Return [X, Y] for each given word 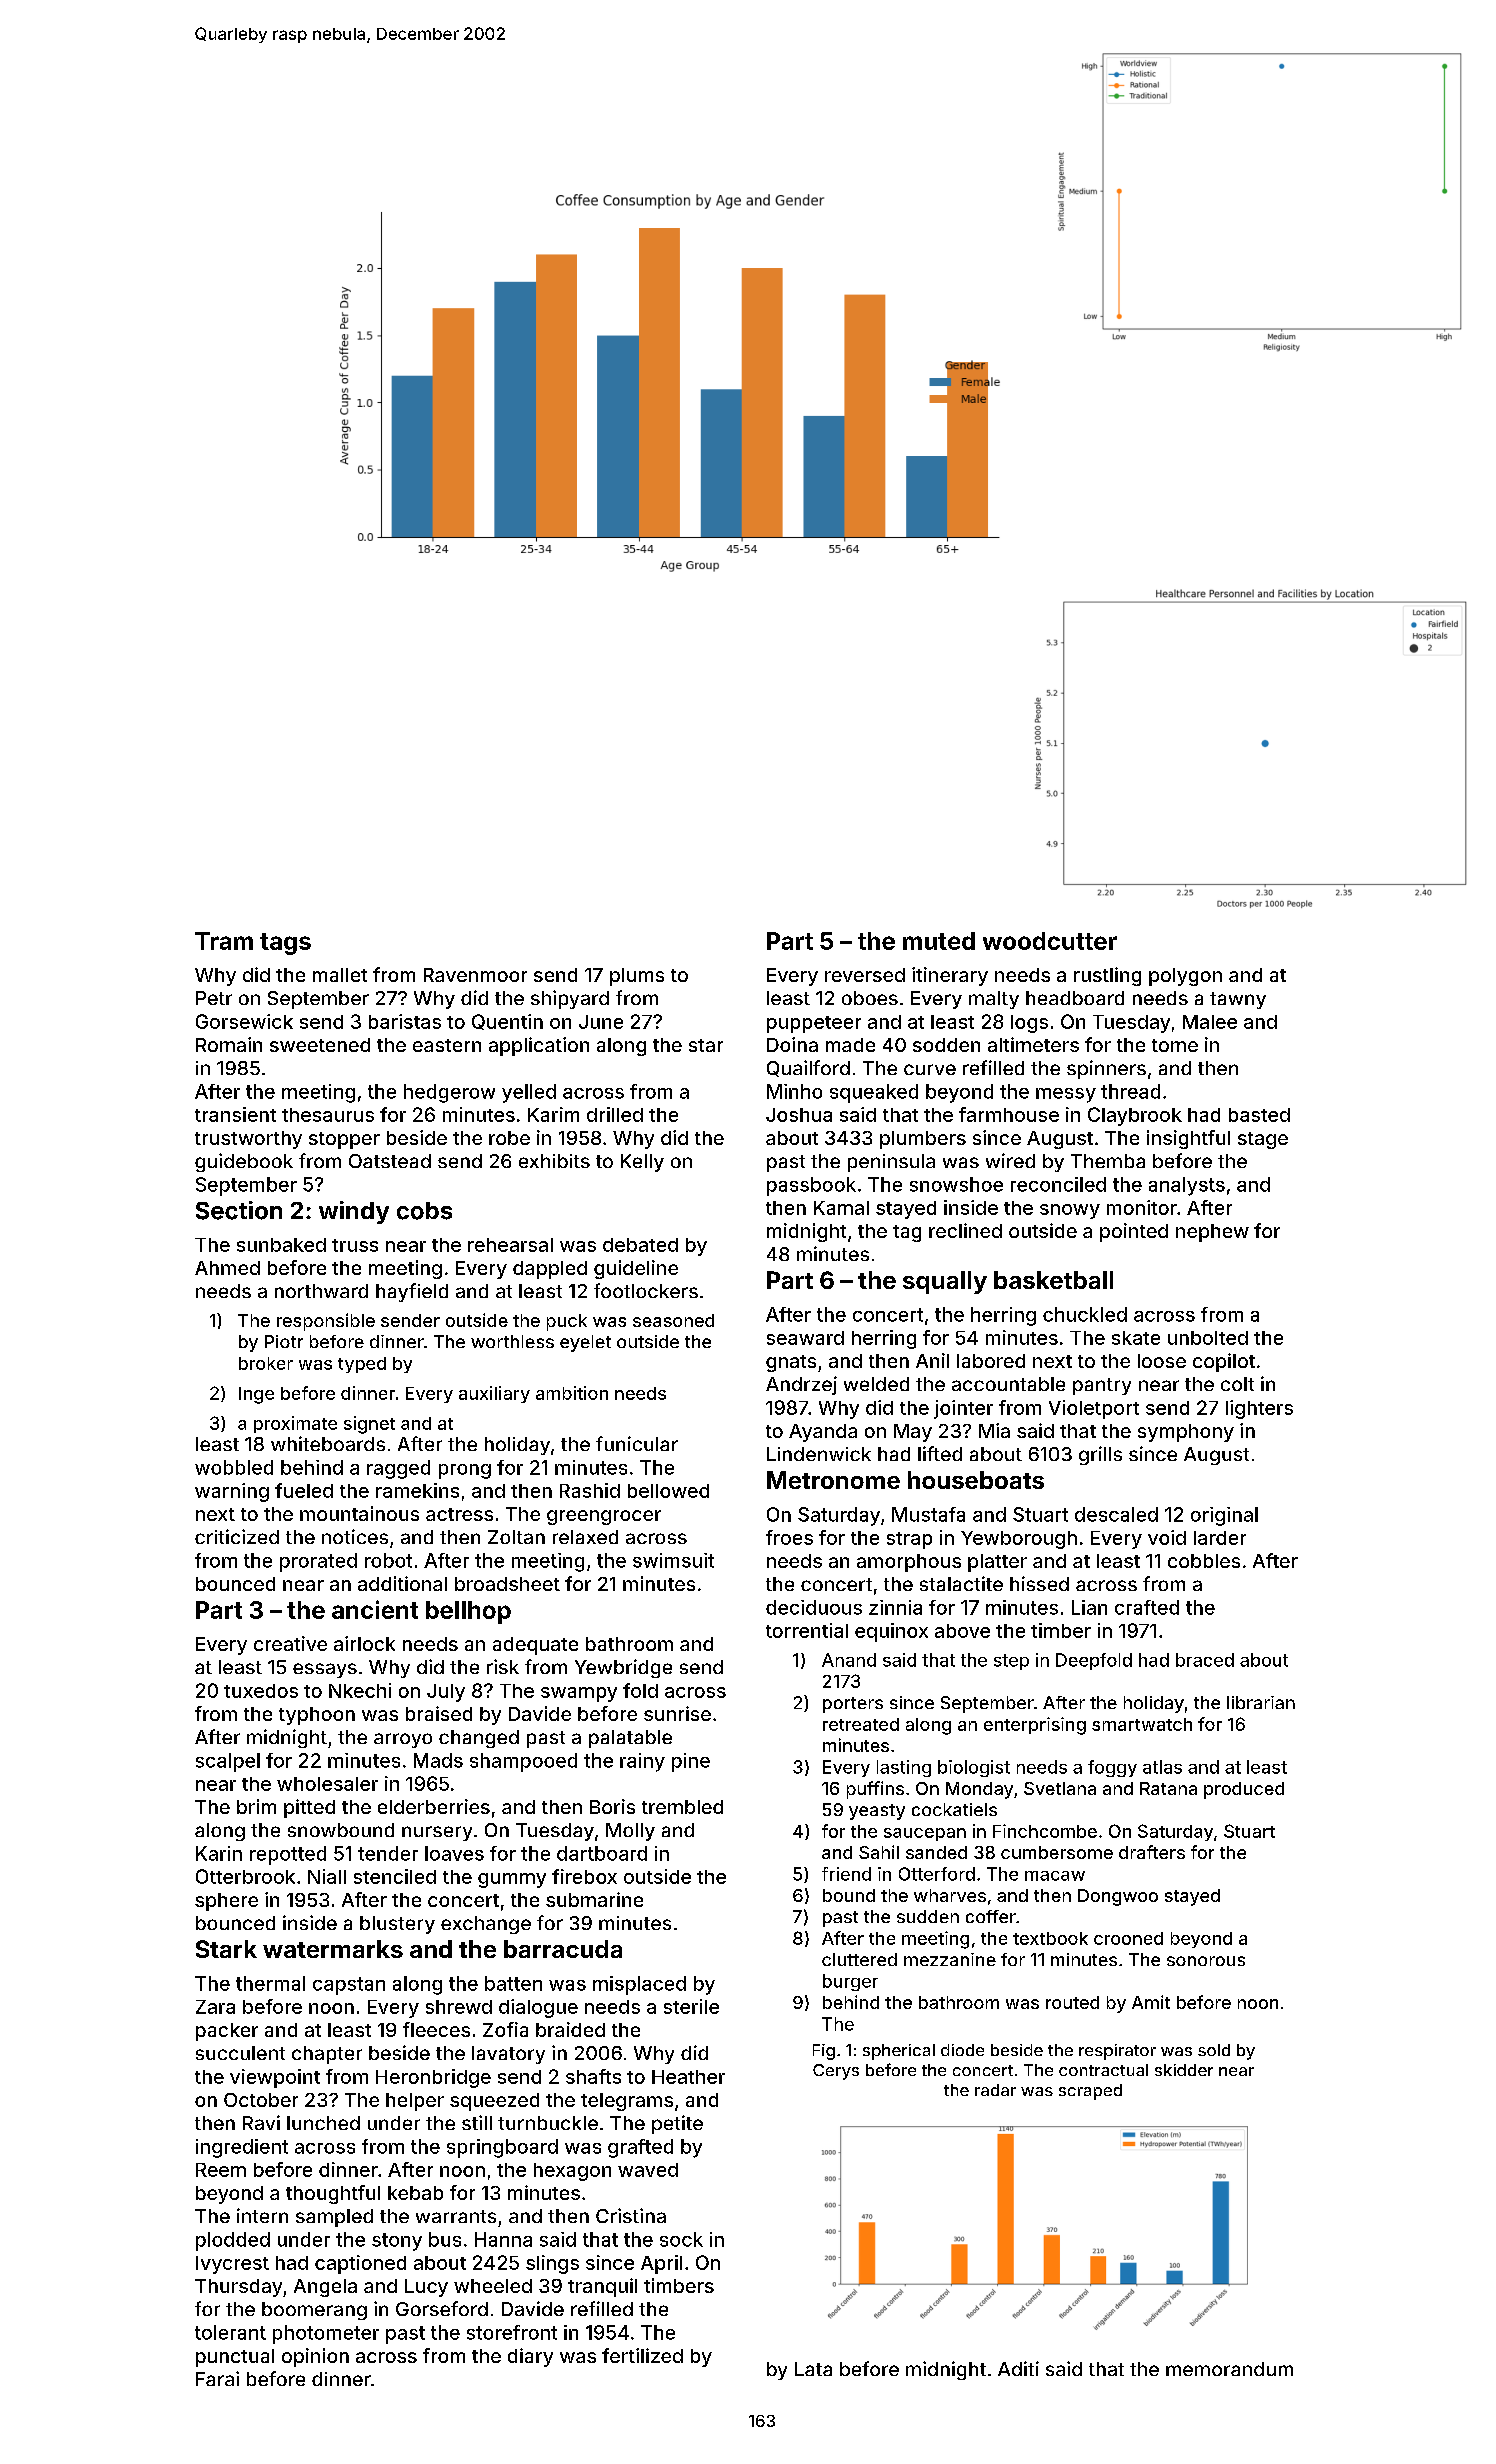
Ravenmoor [475, 975]
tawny [1238, 1000]
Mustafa [928, 1514]
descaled [1116, 1514]
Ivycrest [232, 2265]
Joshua [799, 1115]
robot [388, 1560]
